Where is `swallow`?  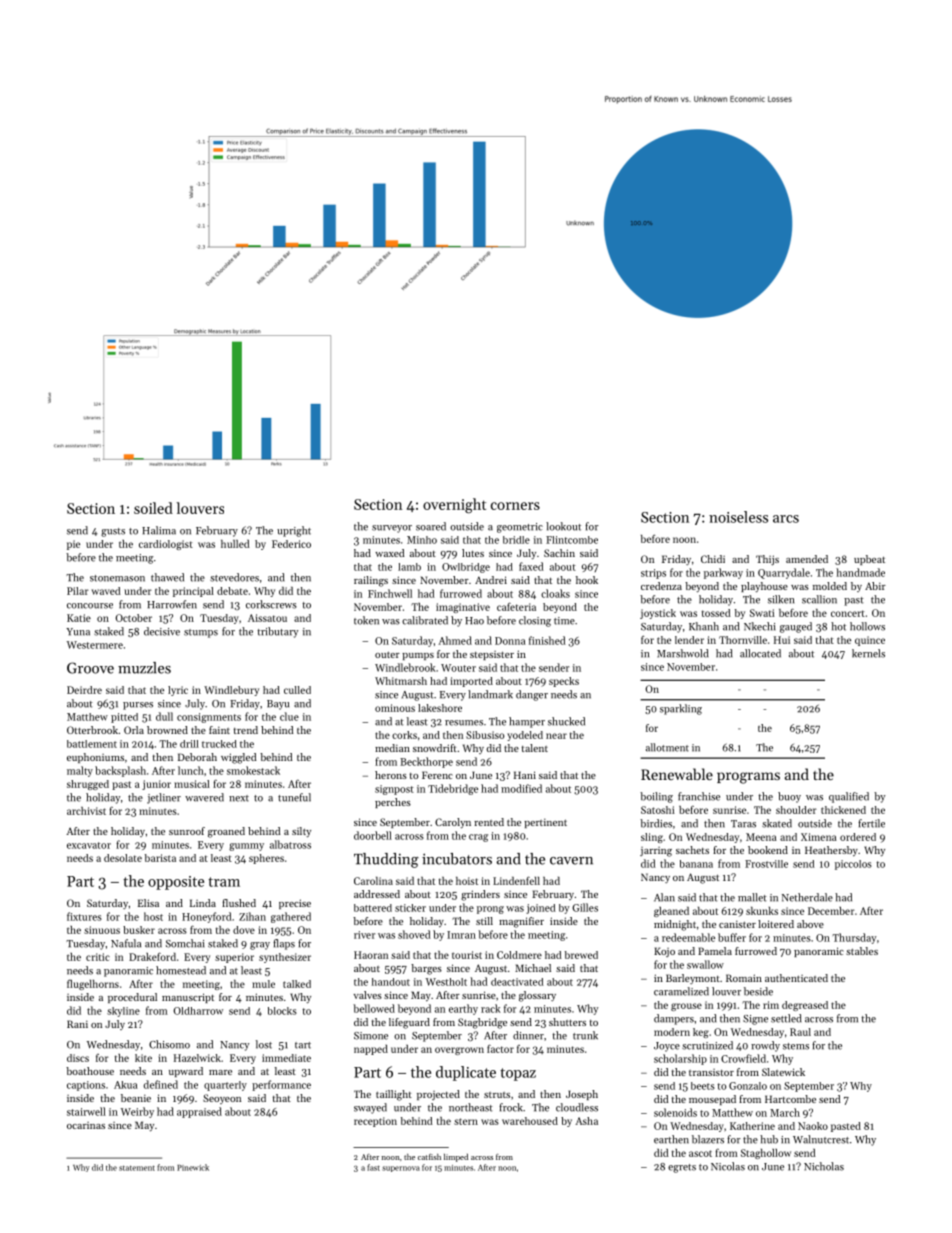 swallow is located at coordinates (705, 964).
